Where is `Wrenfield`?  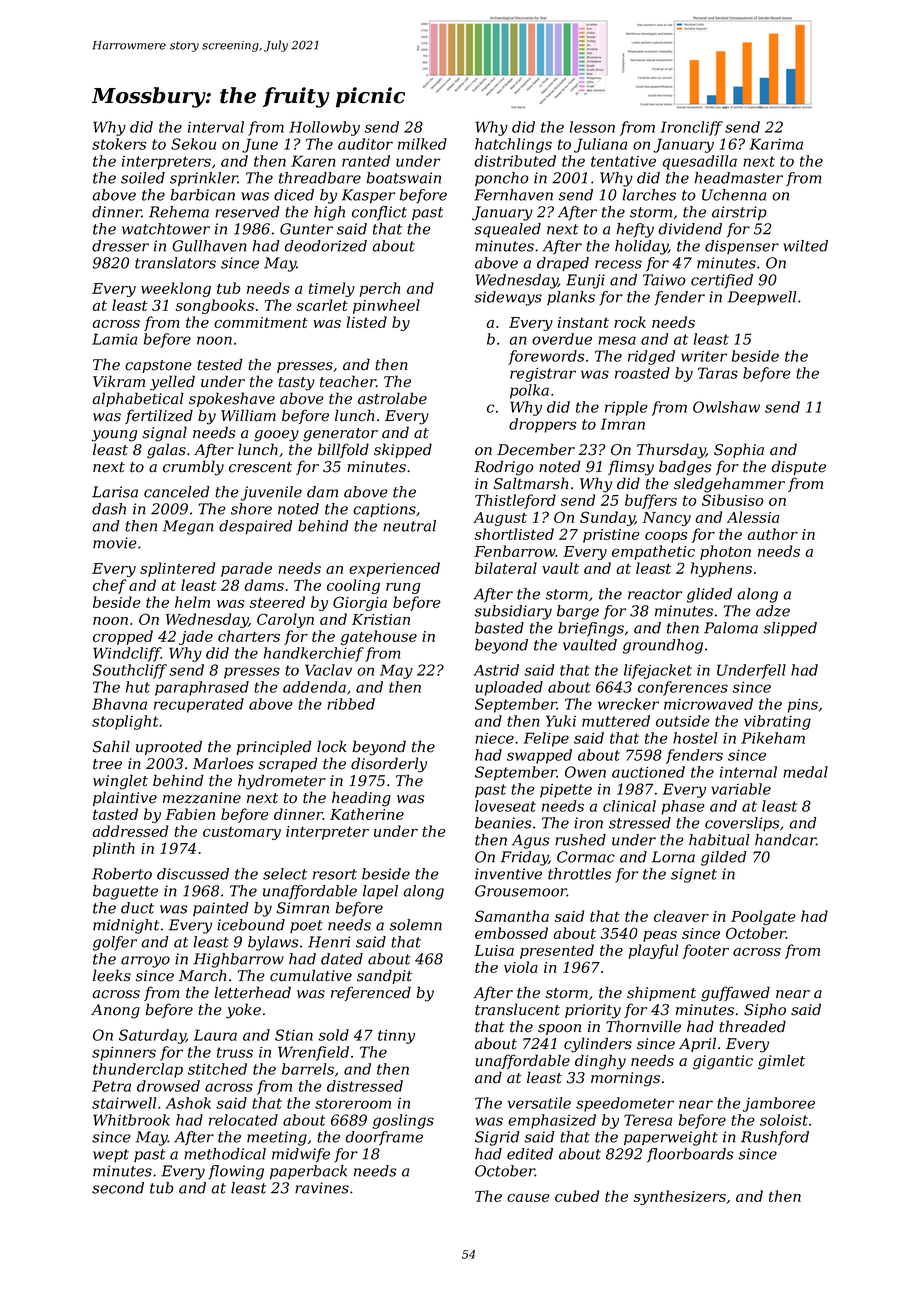
Wrenfield is located at coordinates (313, 1053).
